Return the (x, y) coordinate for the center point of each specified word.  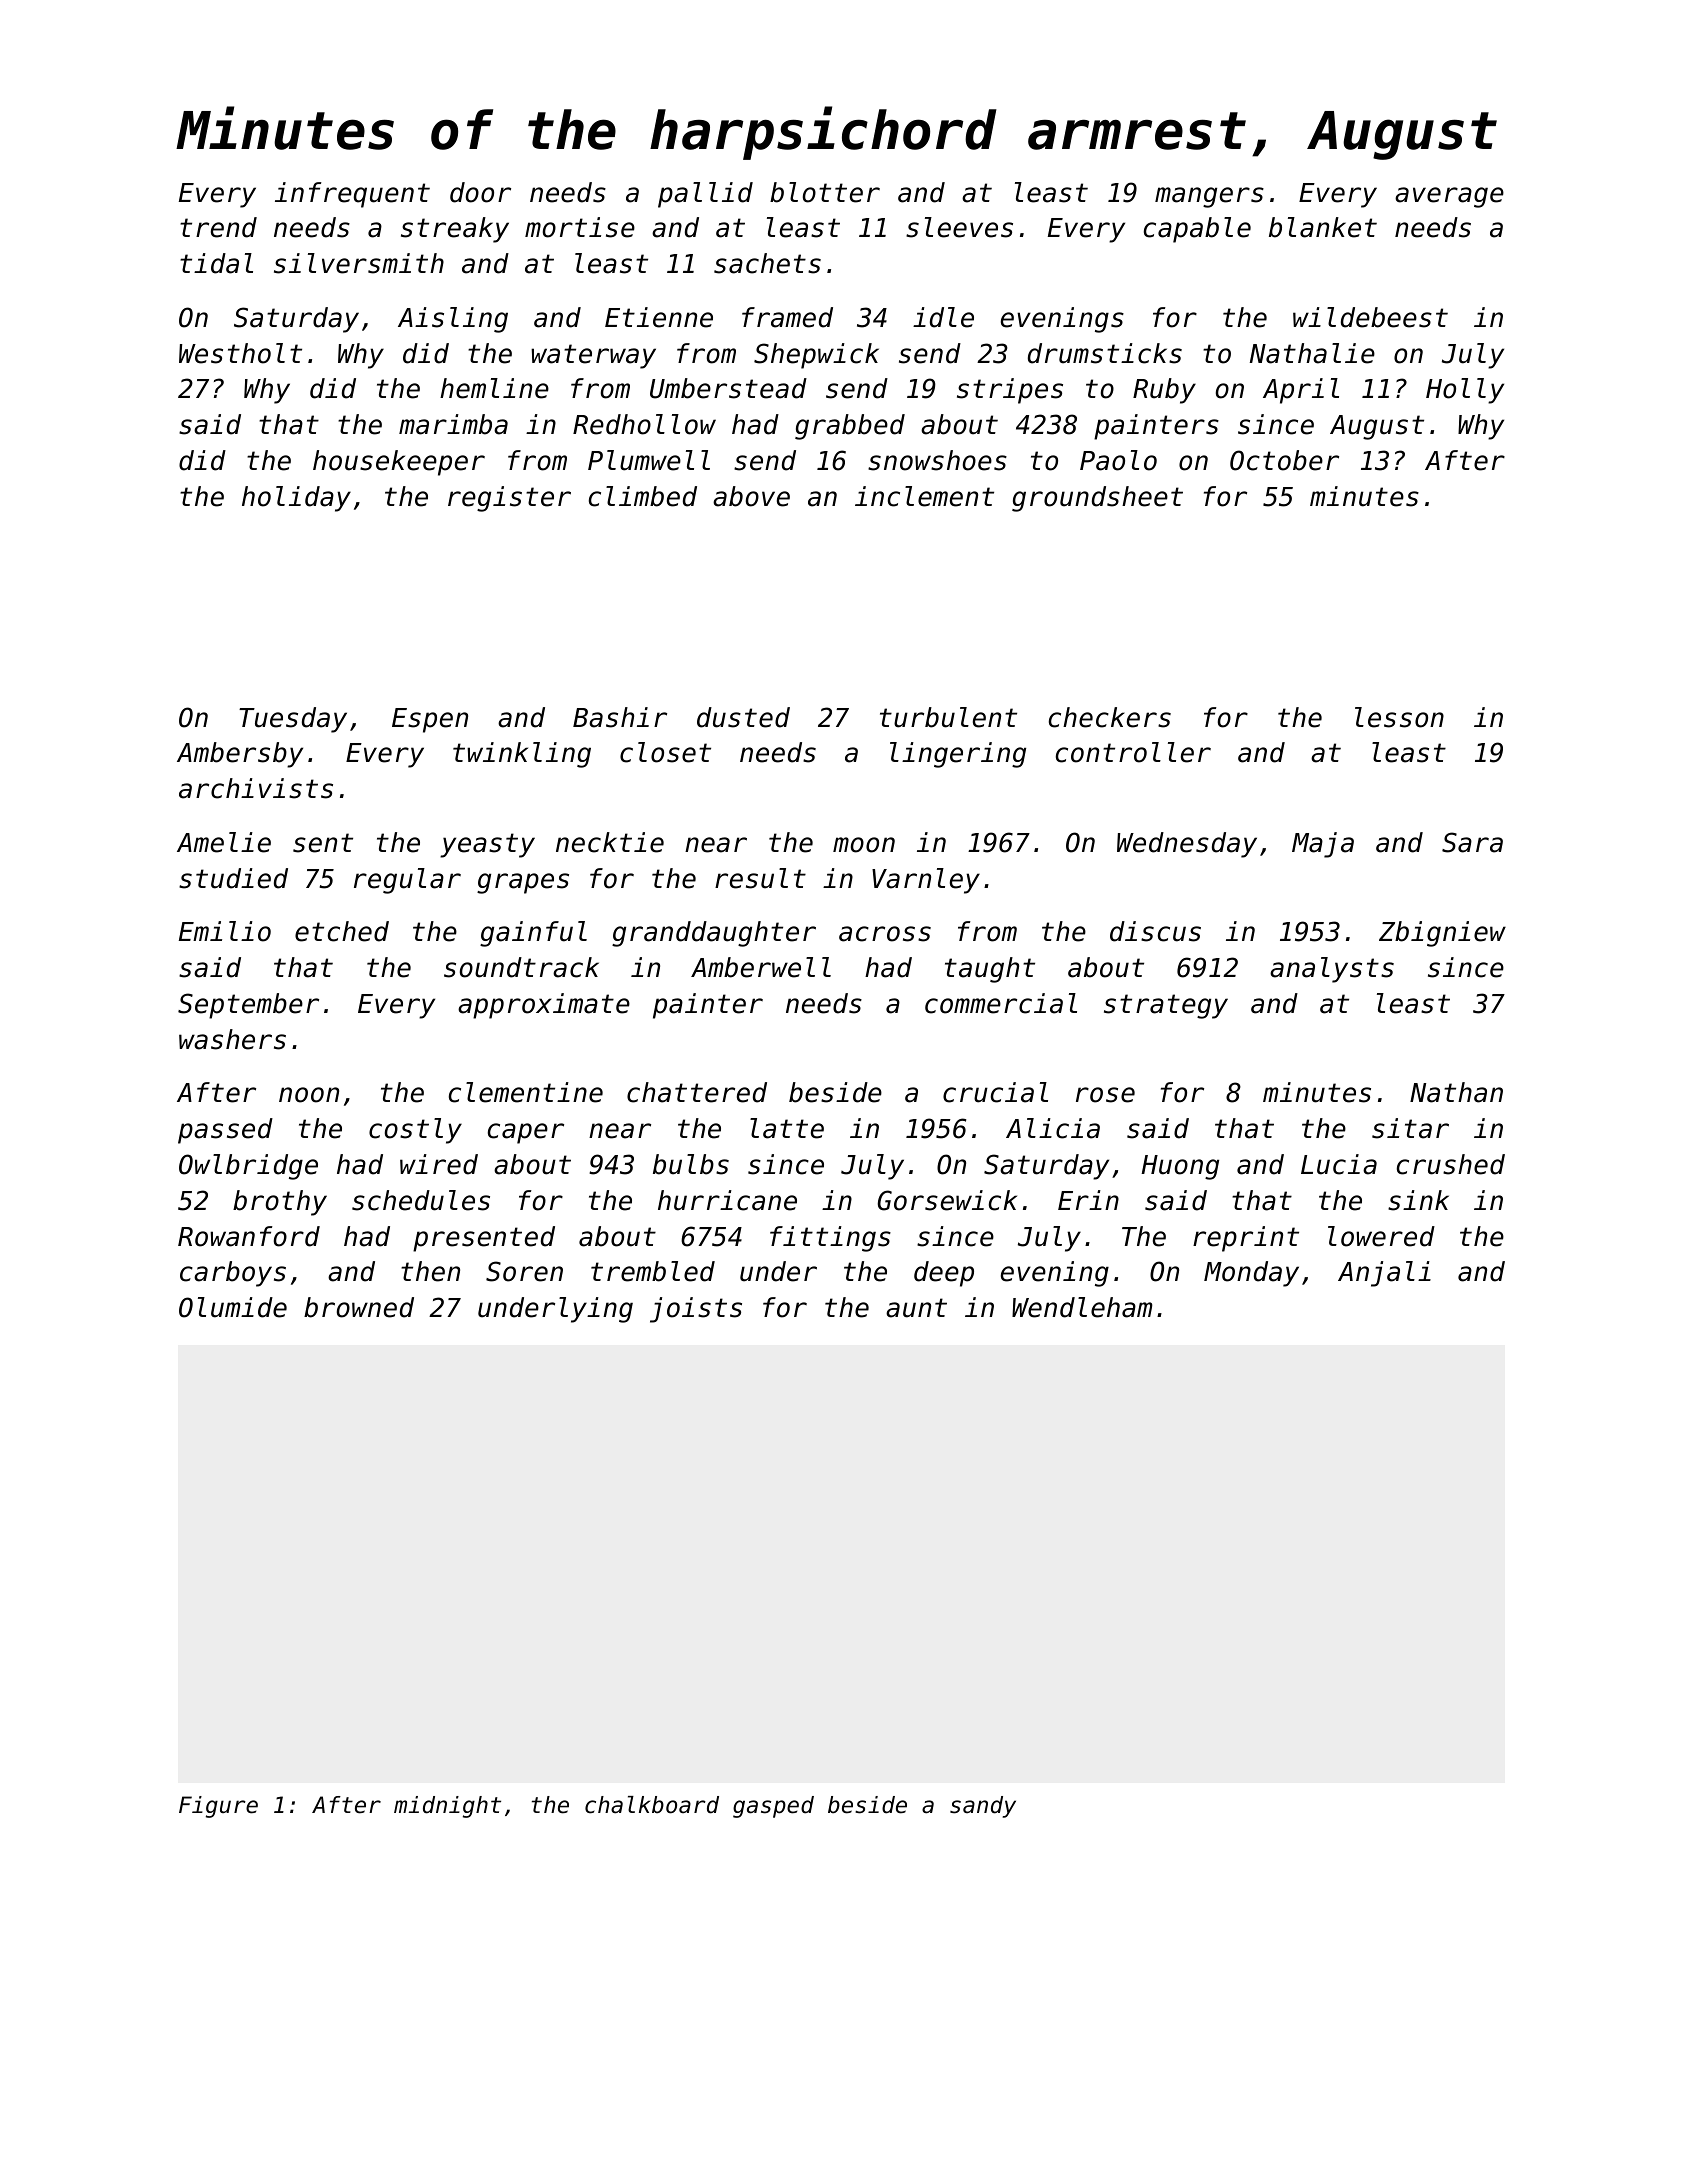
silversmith (359, 263)
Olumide (233, 1307)
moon (864, 845)
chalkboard (652, 1805)
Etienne (659, 317)
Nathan (1456, 1092)
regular (407, 881)
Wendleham (1082, 1307)
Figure (218, 1807)
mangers (1209, 197)
